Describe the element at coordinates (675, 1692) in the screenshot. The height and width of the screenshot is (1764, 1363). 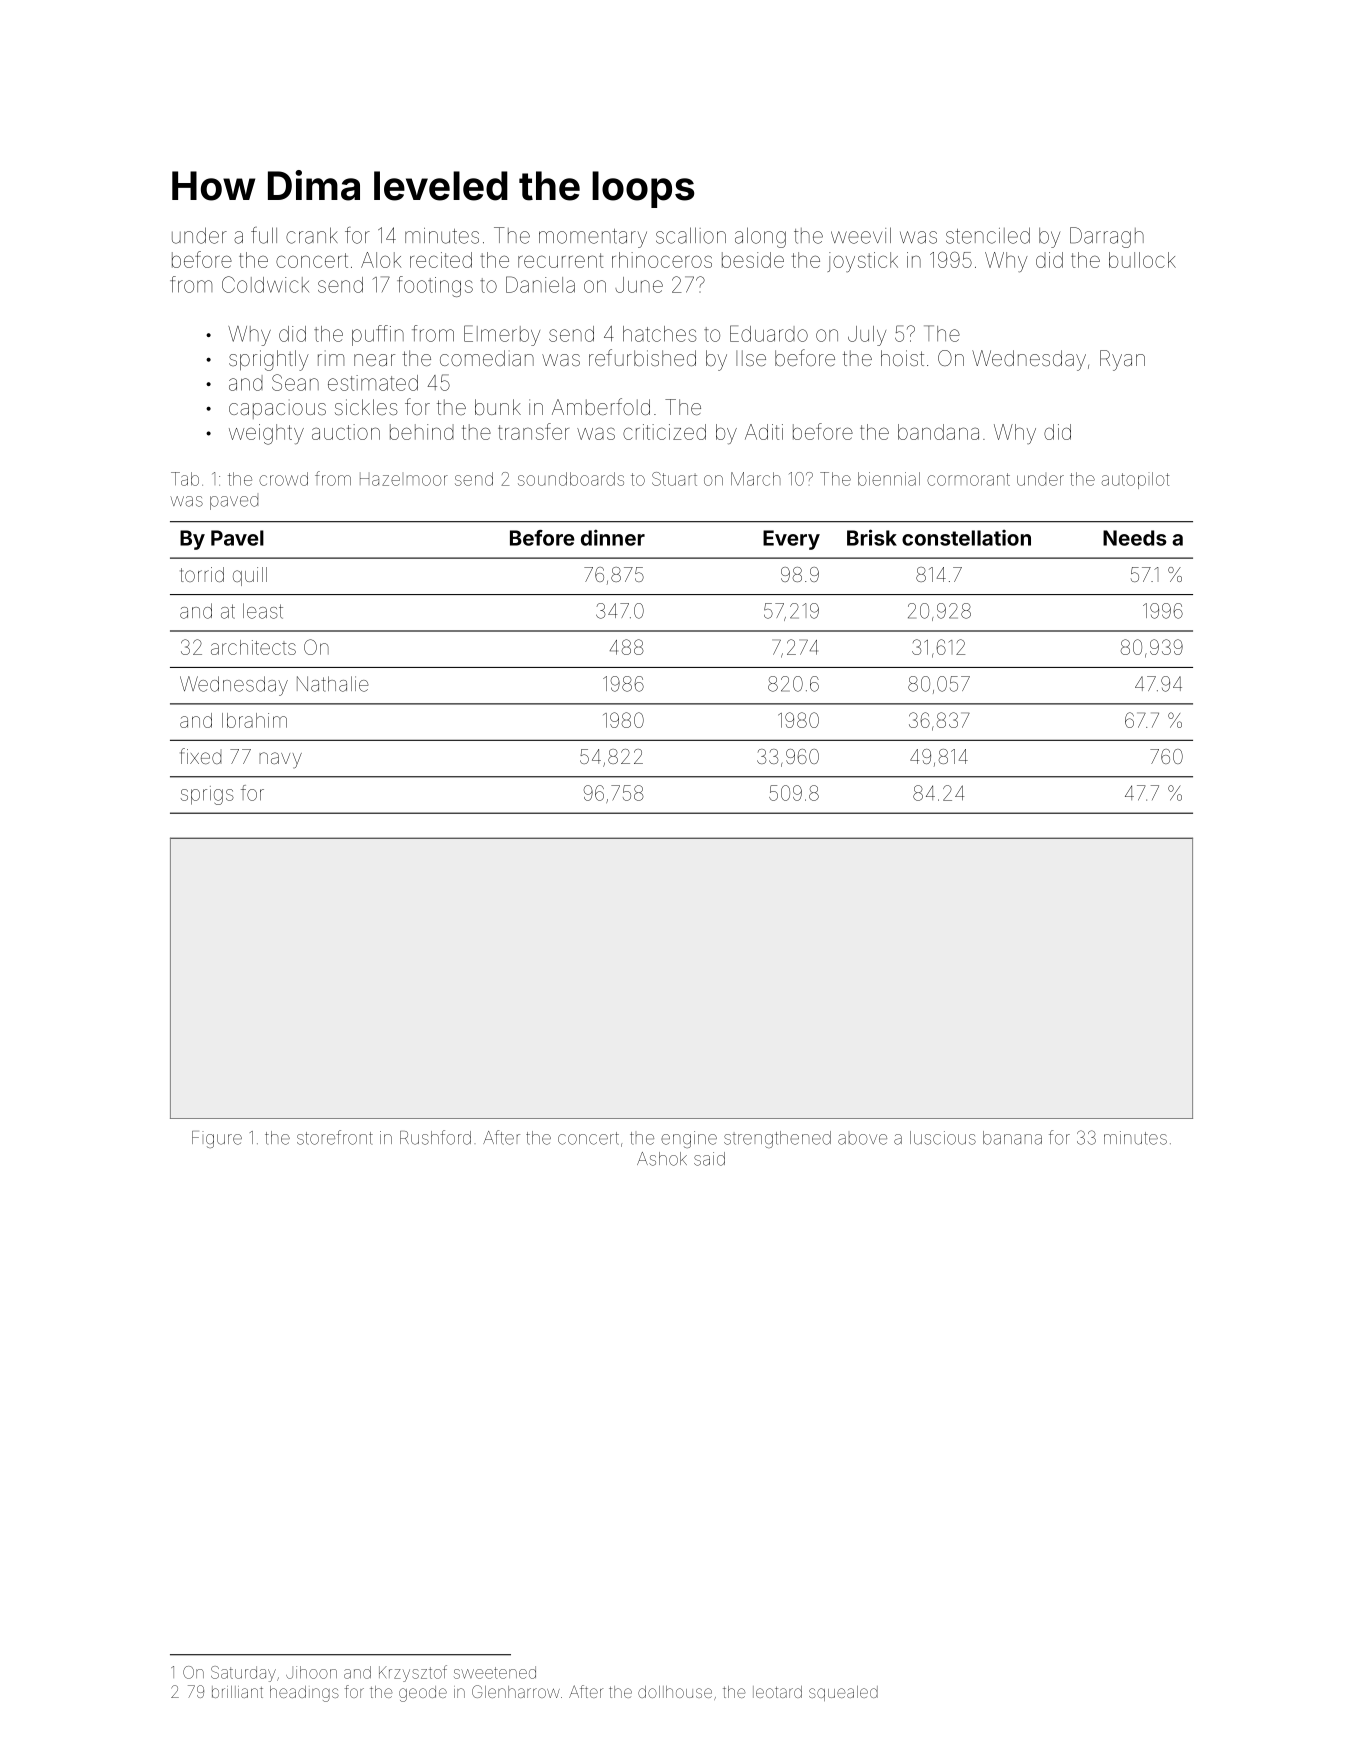
I see `dollhouse` at that location.
